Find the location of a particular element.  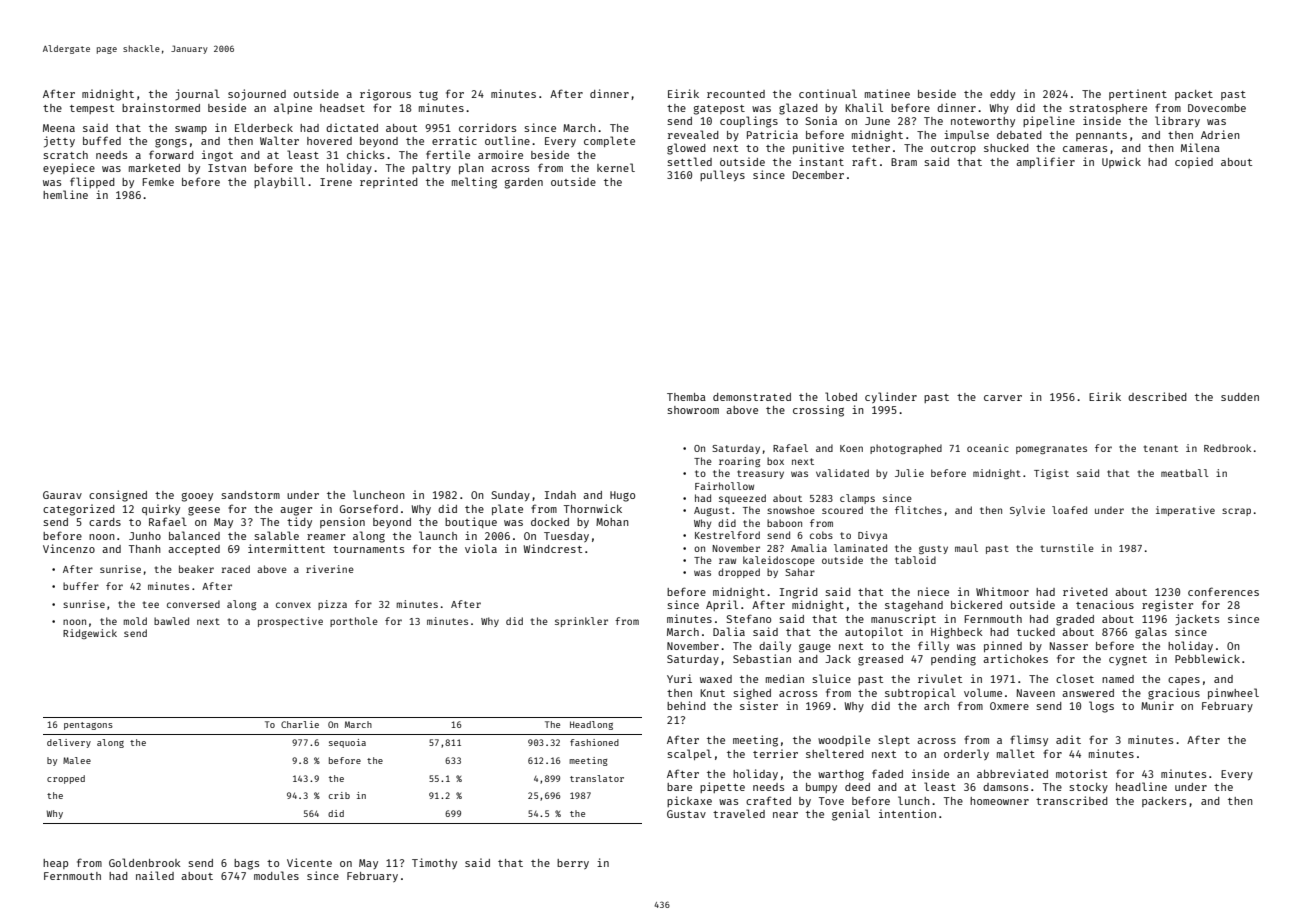

niece is located at coordinates (933, 591).
